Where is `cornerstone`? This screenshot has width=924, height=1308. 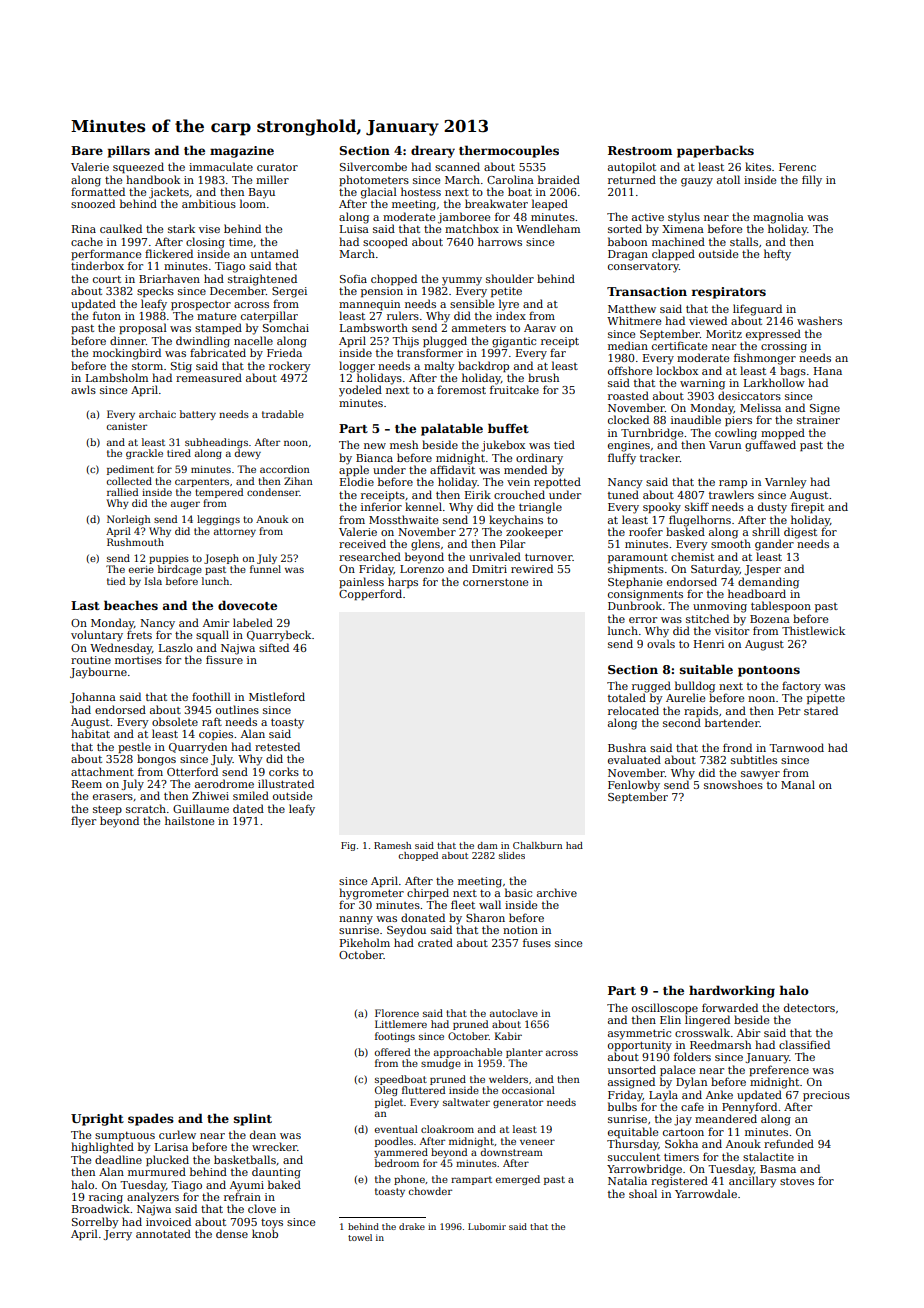 cornerstone is located at coordinates (495, 582).
